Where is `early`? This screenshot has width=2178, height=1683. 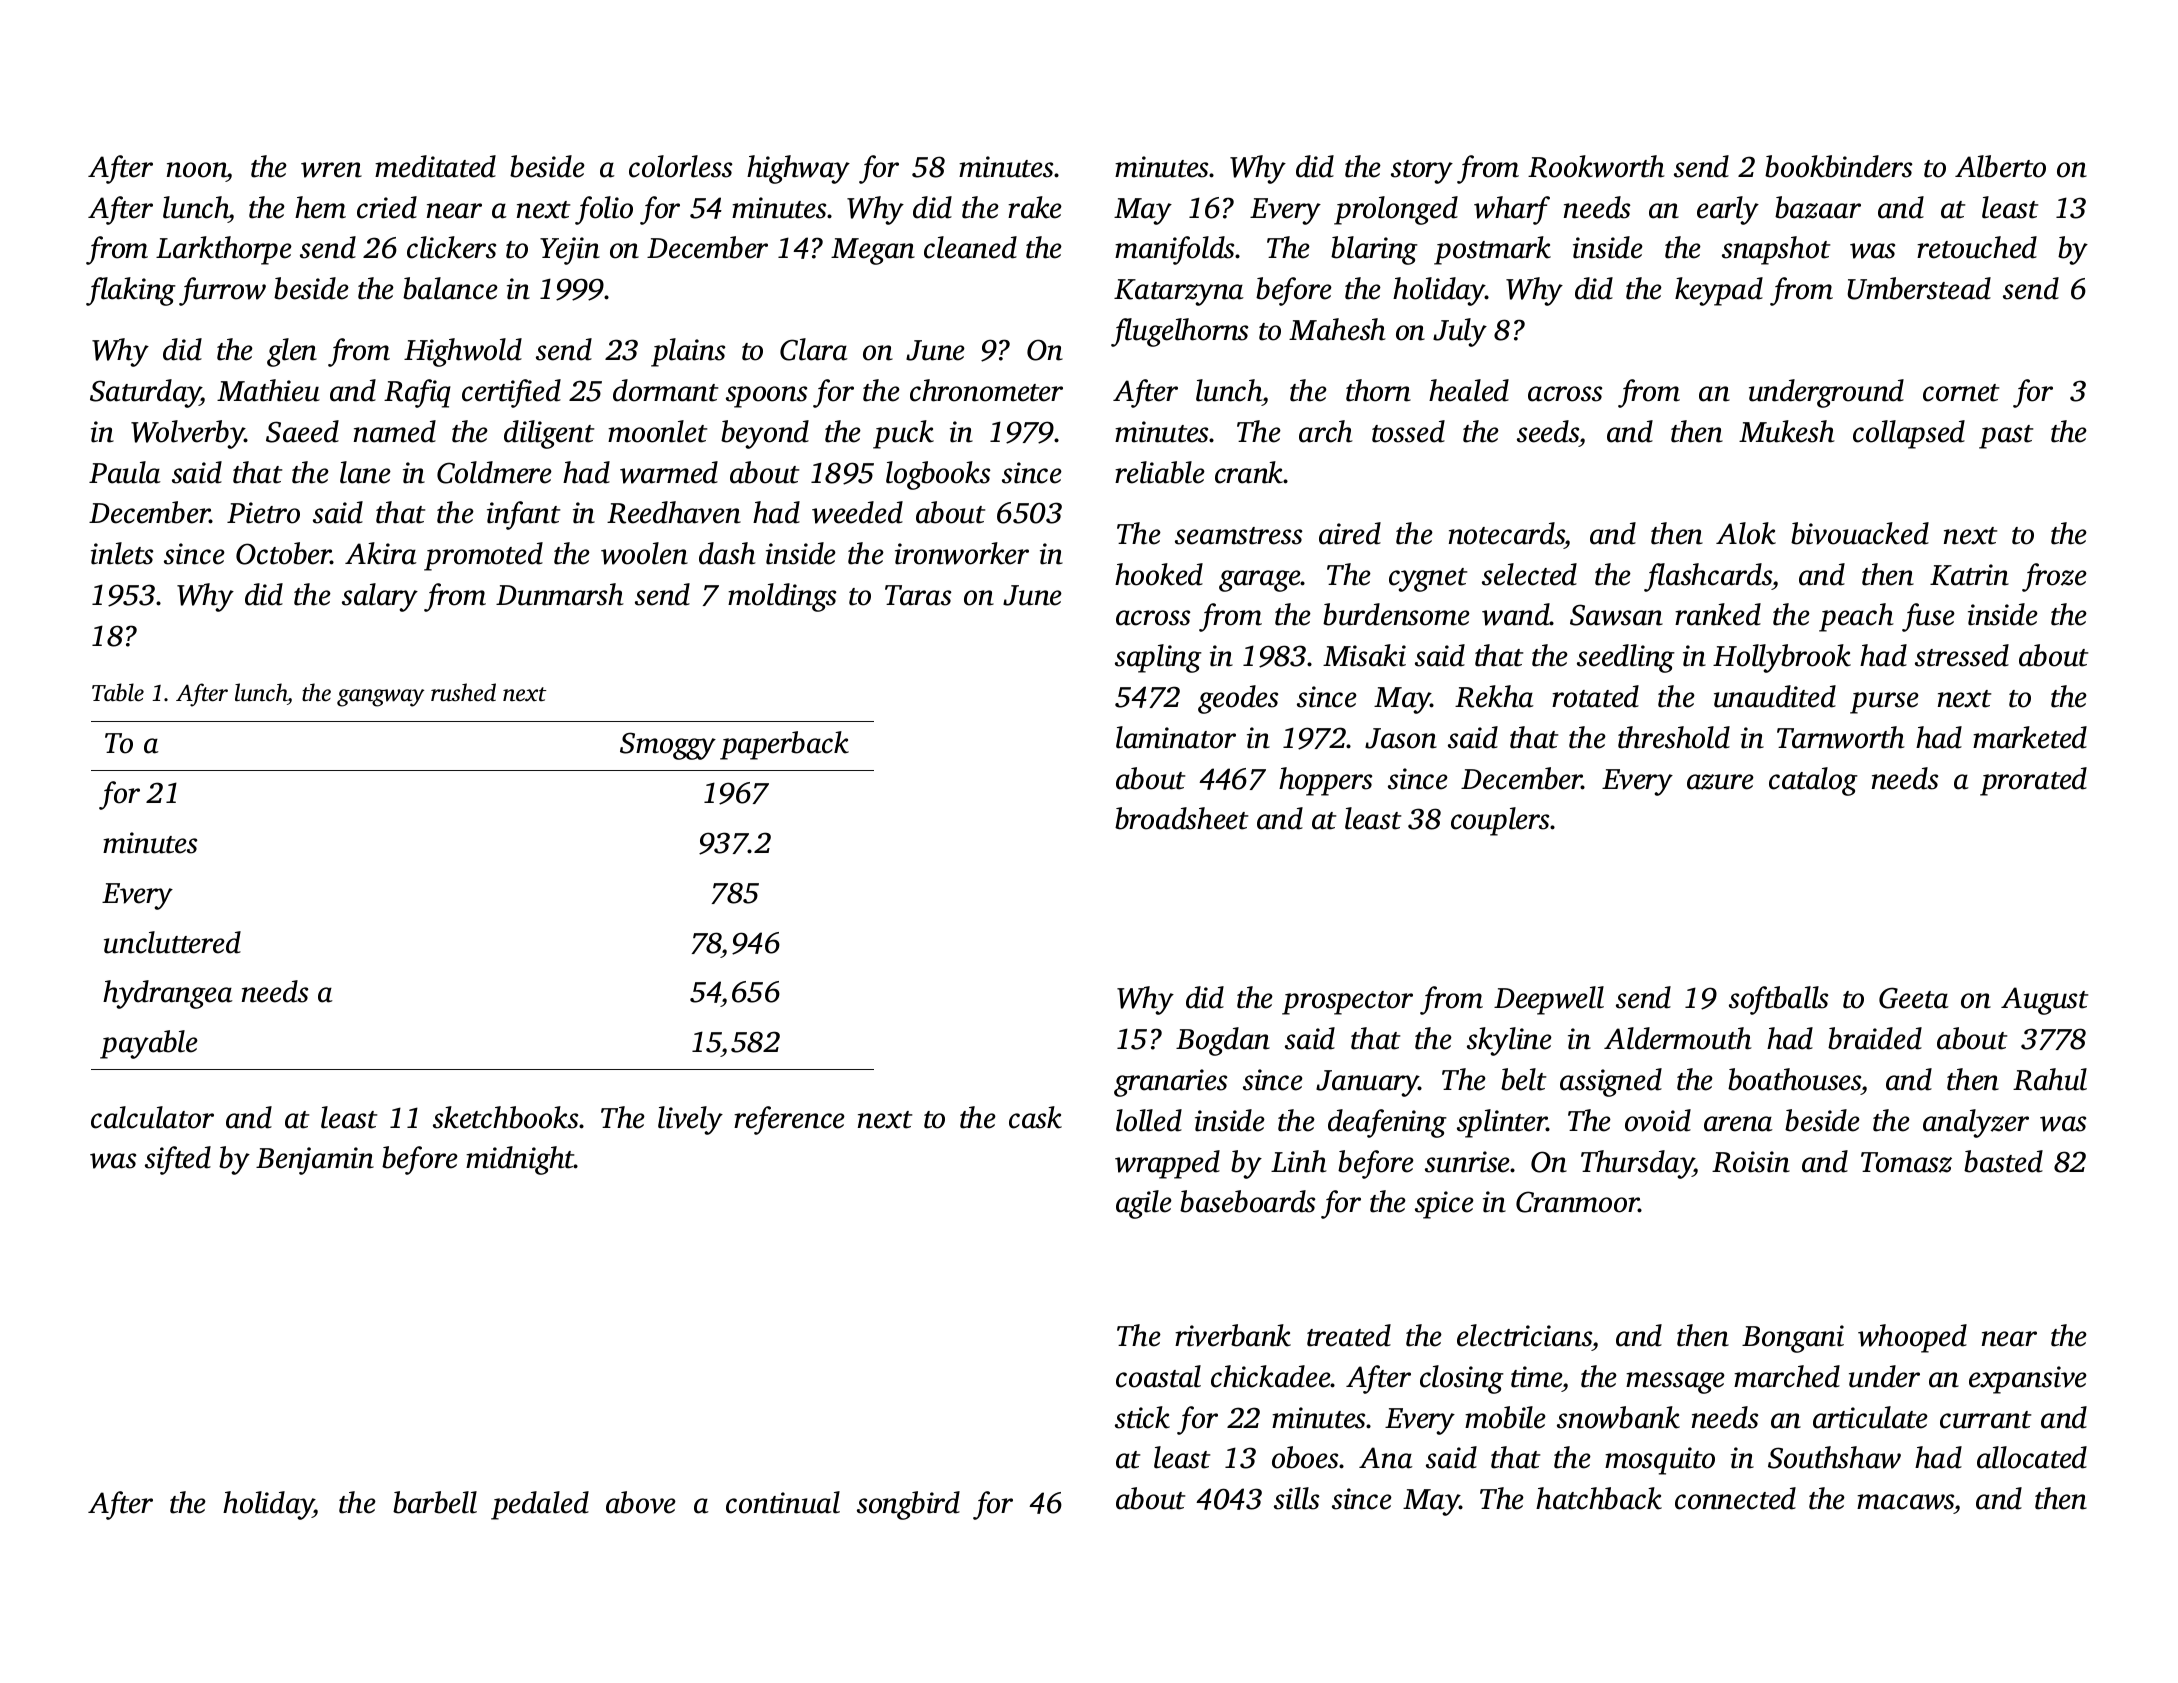
early is located at coordinates (1728, 210).
